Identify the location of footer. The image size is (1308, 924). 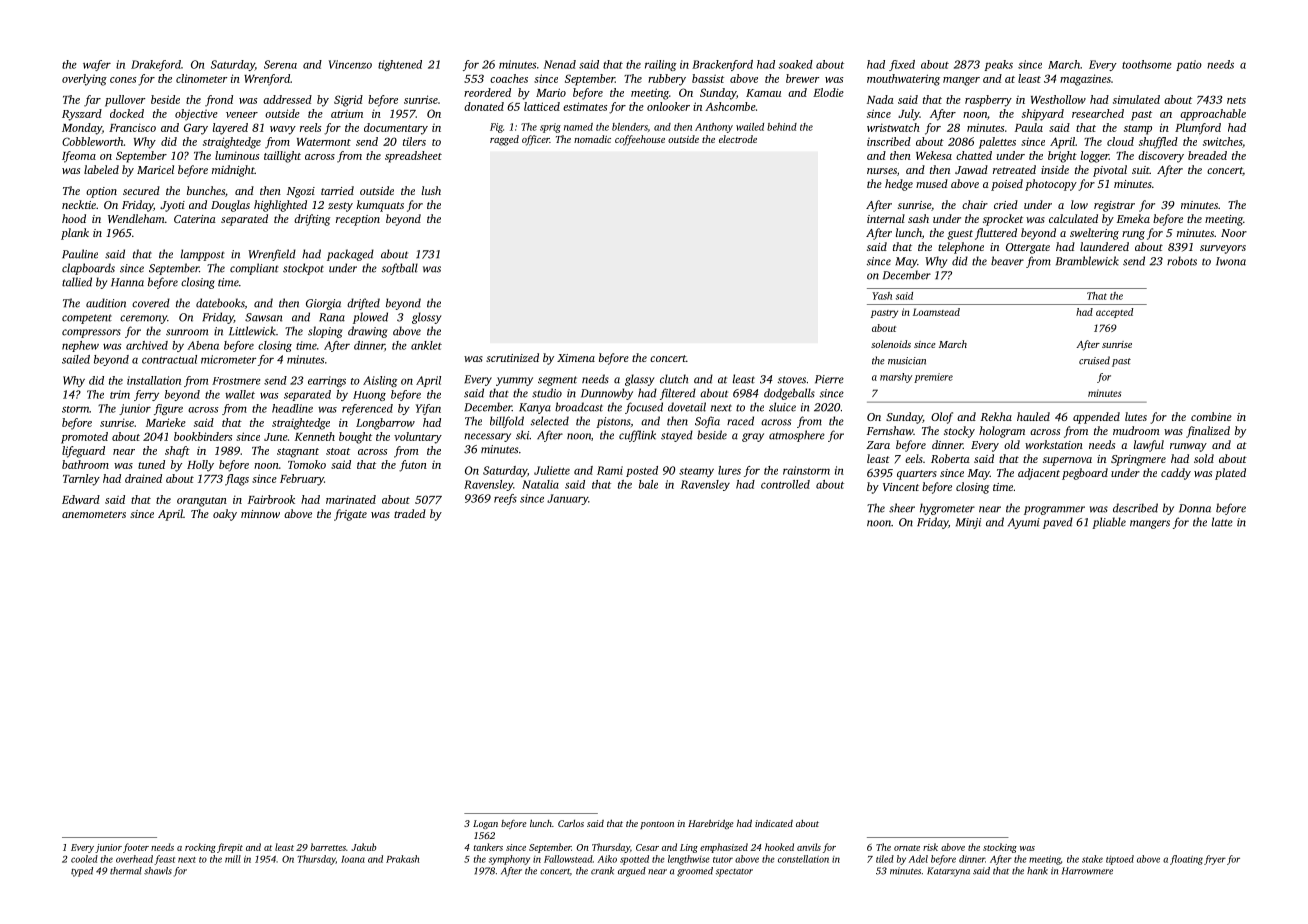
(136, 848).
